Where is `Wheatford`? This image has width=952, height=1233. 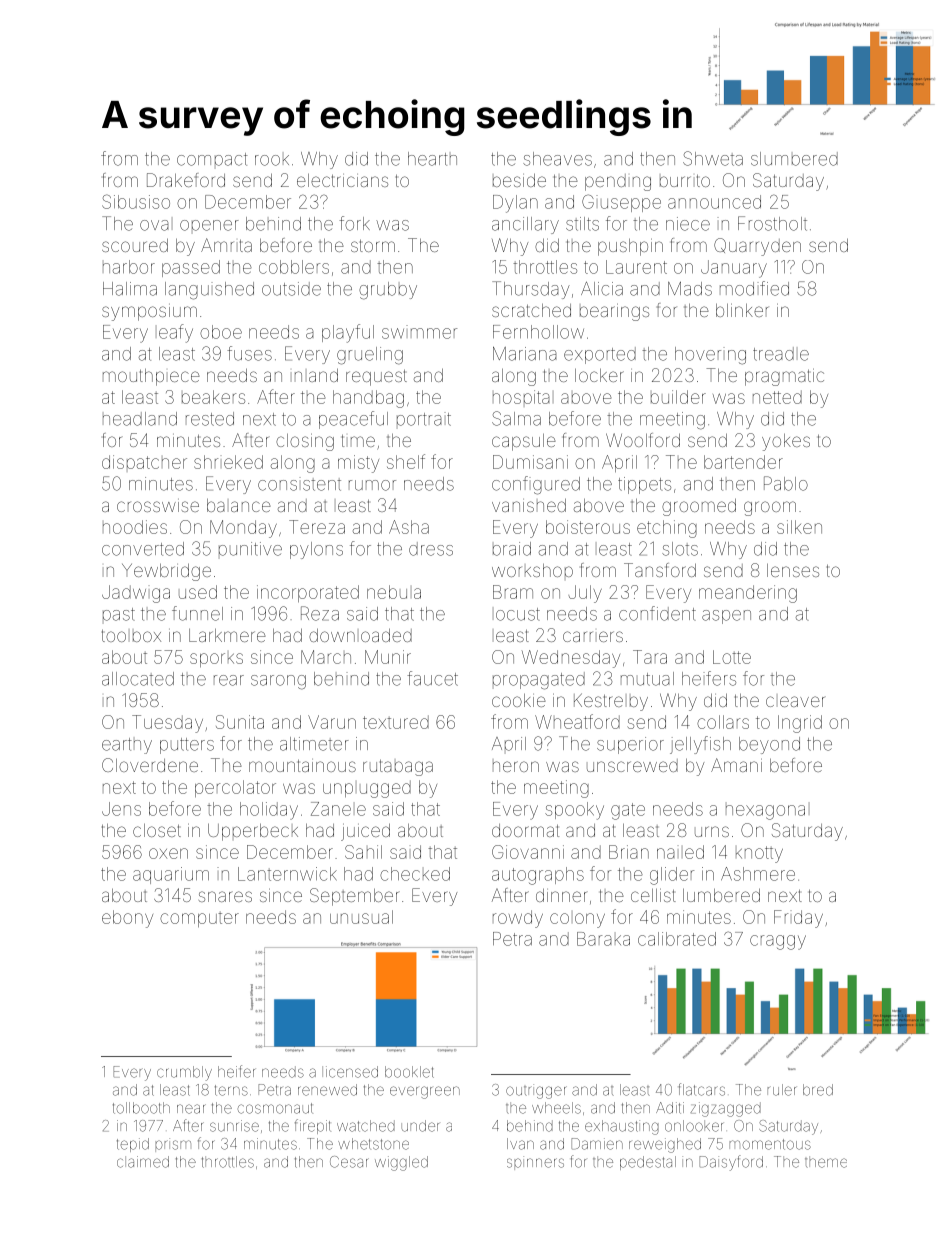 Wheatford is located at coordinates (577, 721).
